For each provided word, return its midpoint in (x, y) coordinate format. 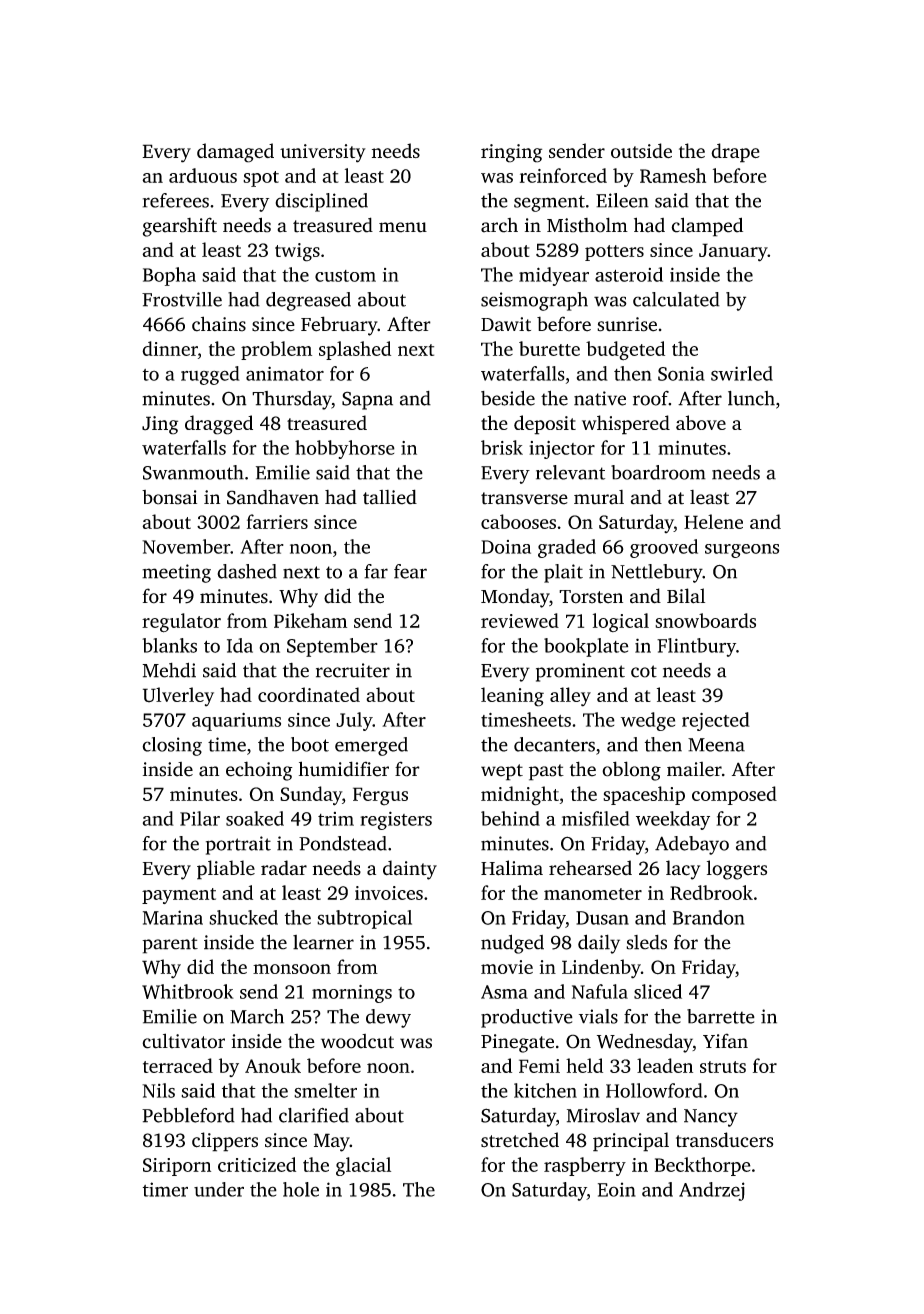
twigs (297, 252)
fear (410, 571)
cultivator (183, 1041)
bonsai (169, 497)
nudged (512, 944)
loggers (737, 870)
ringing (511, 153)
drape (735, 153)
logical (621, 622)
